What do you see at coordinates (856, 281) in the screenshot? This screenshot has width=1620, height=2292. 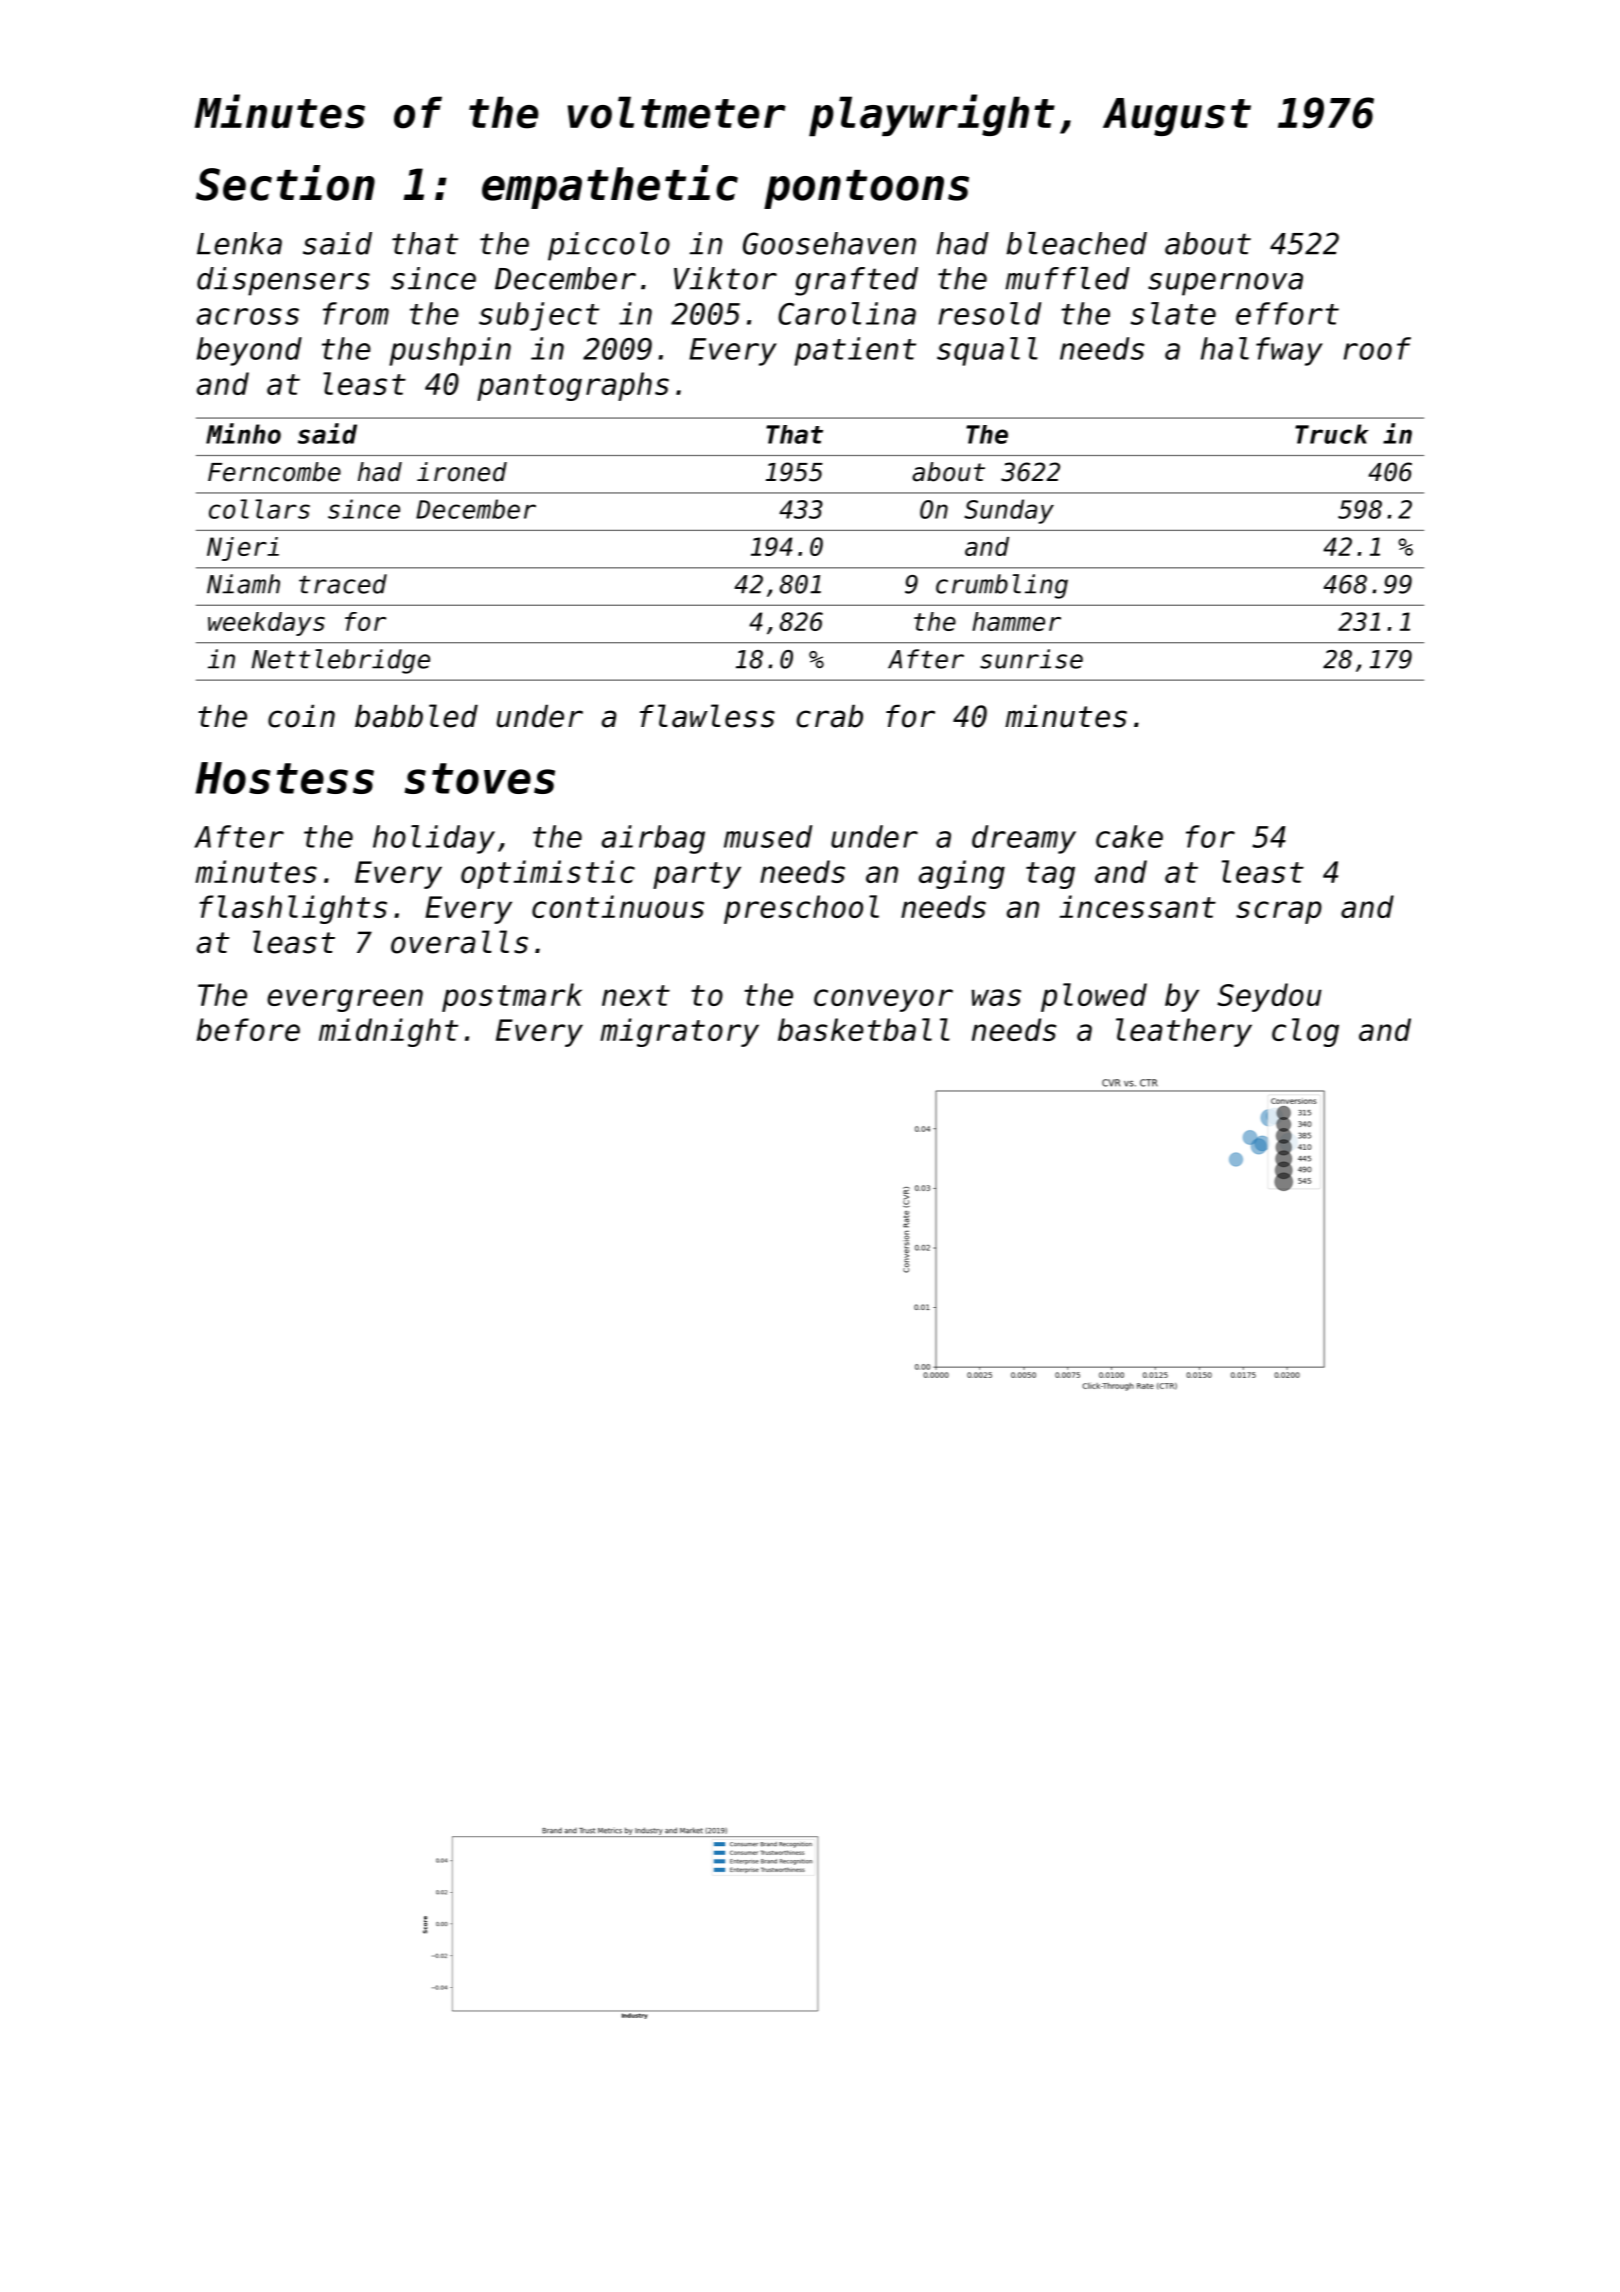 I see `grafted` at bounding box center [856, 281].
